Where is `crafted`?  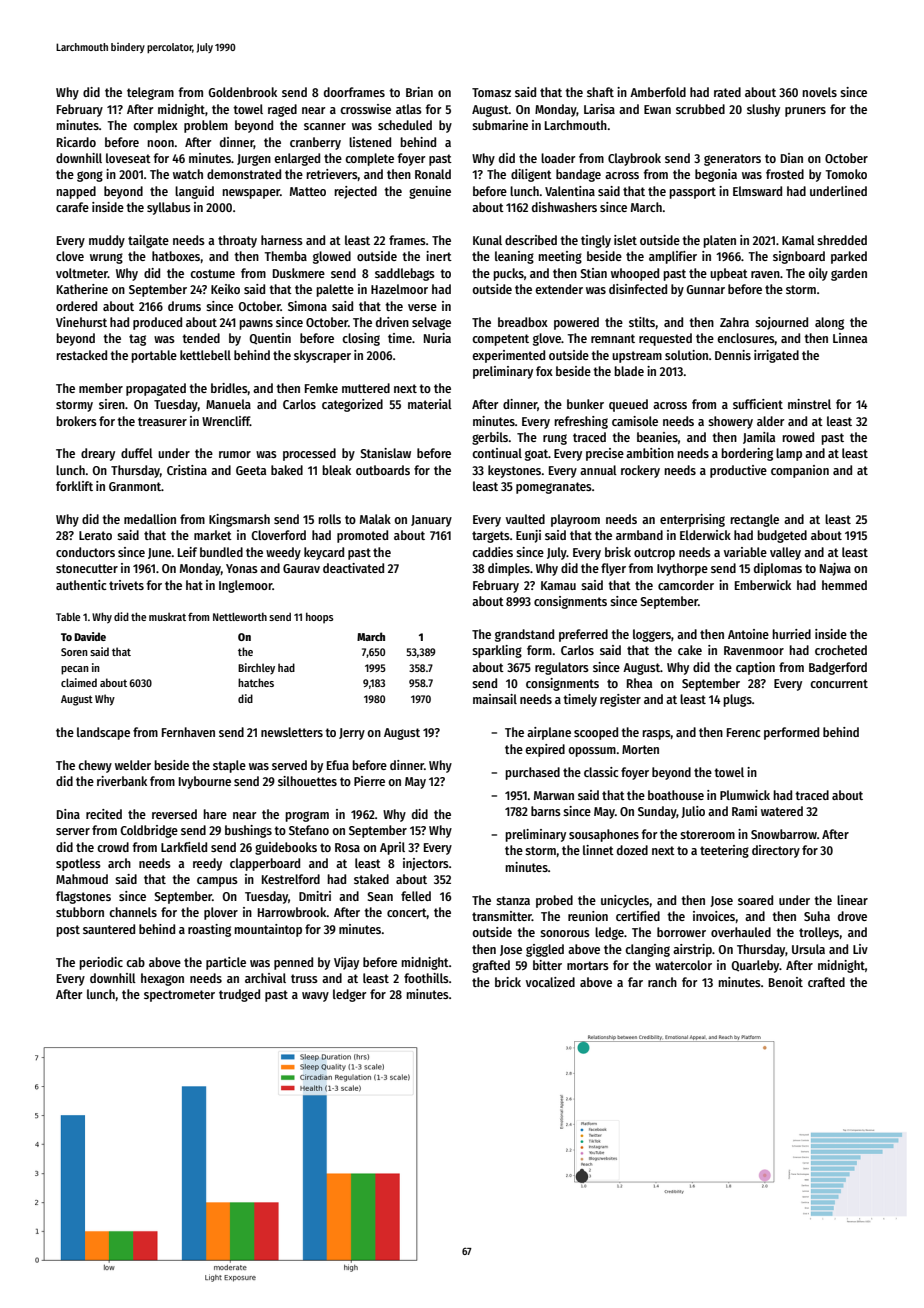 crafted is located at coordinates (826, 982).
